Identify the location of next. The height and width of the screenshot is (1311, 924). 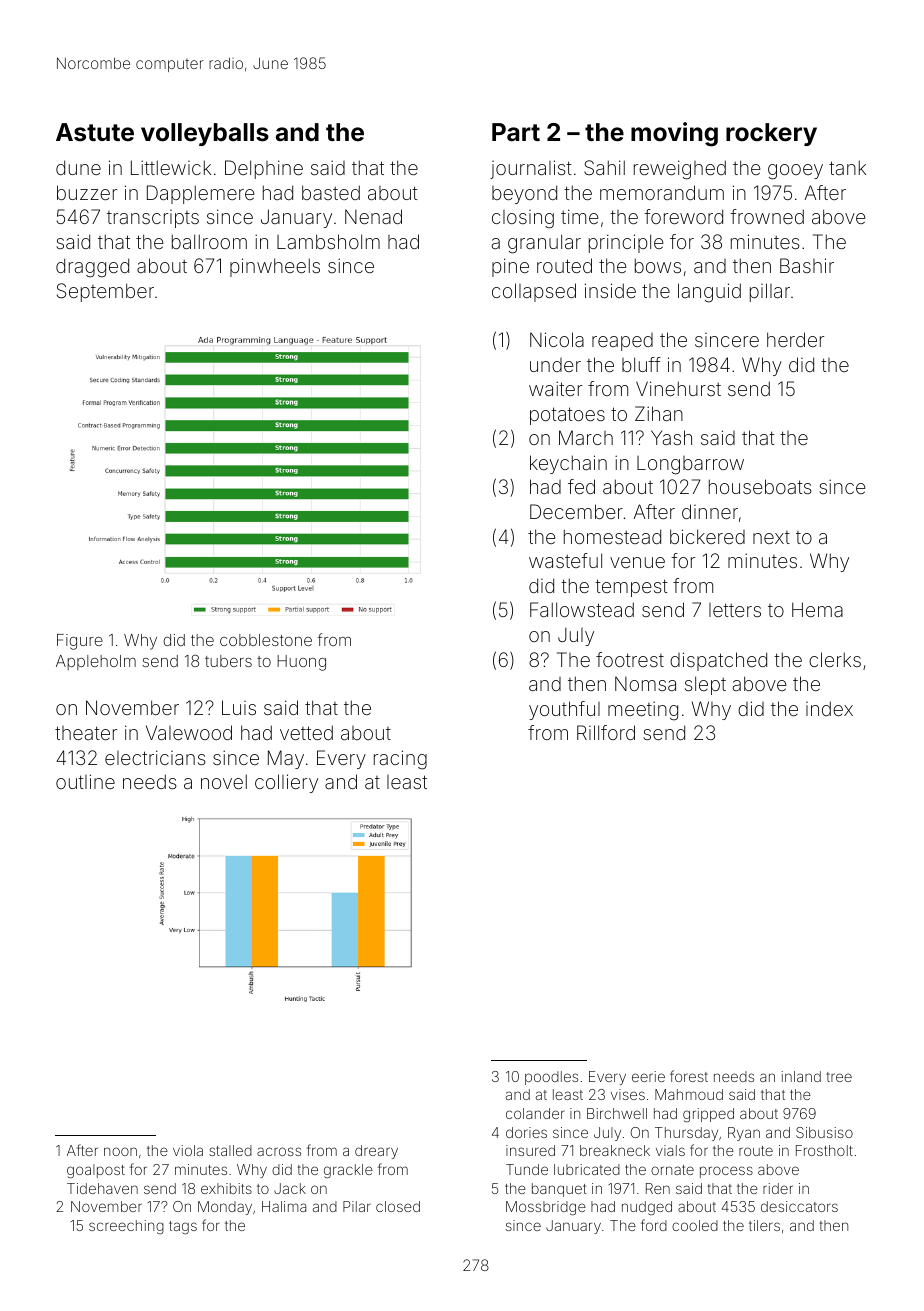
(771, 537).
